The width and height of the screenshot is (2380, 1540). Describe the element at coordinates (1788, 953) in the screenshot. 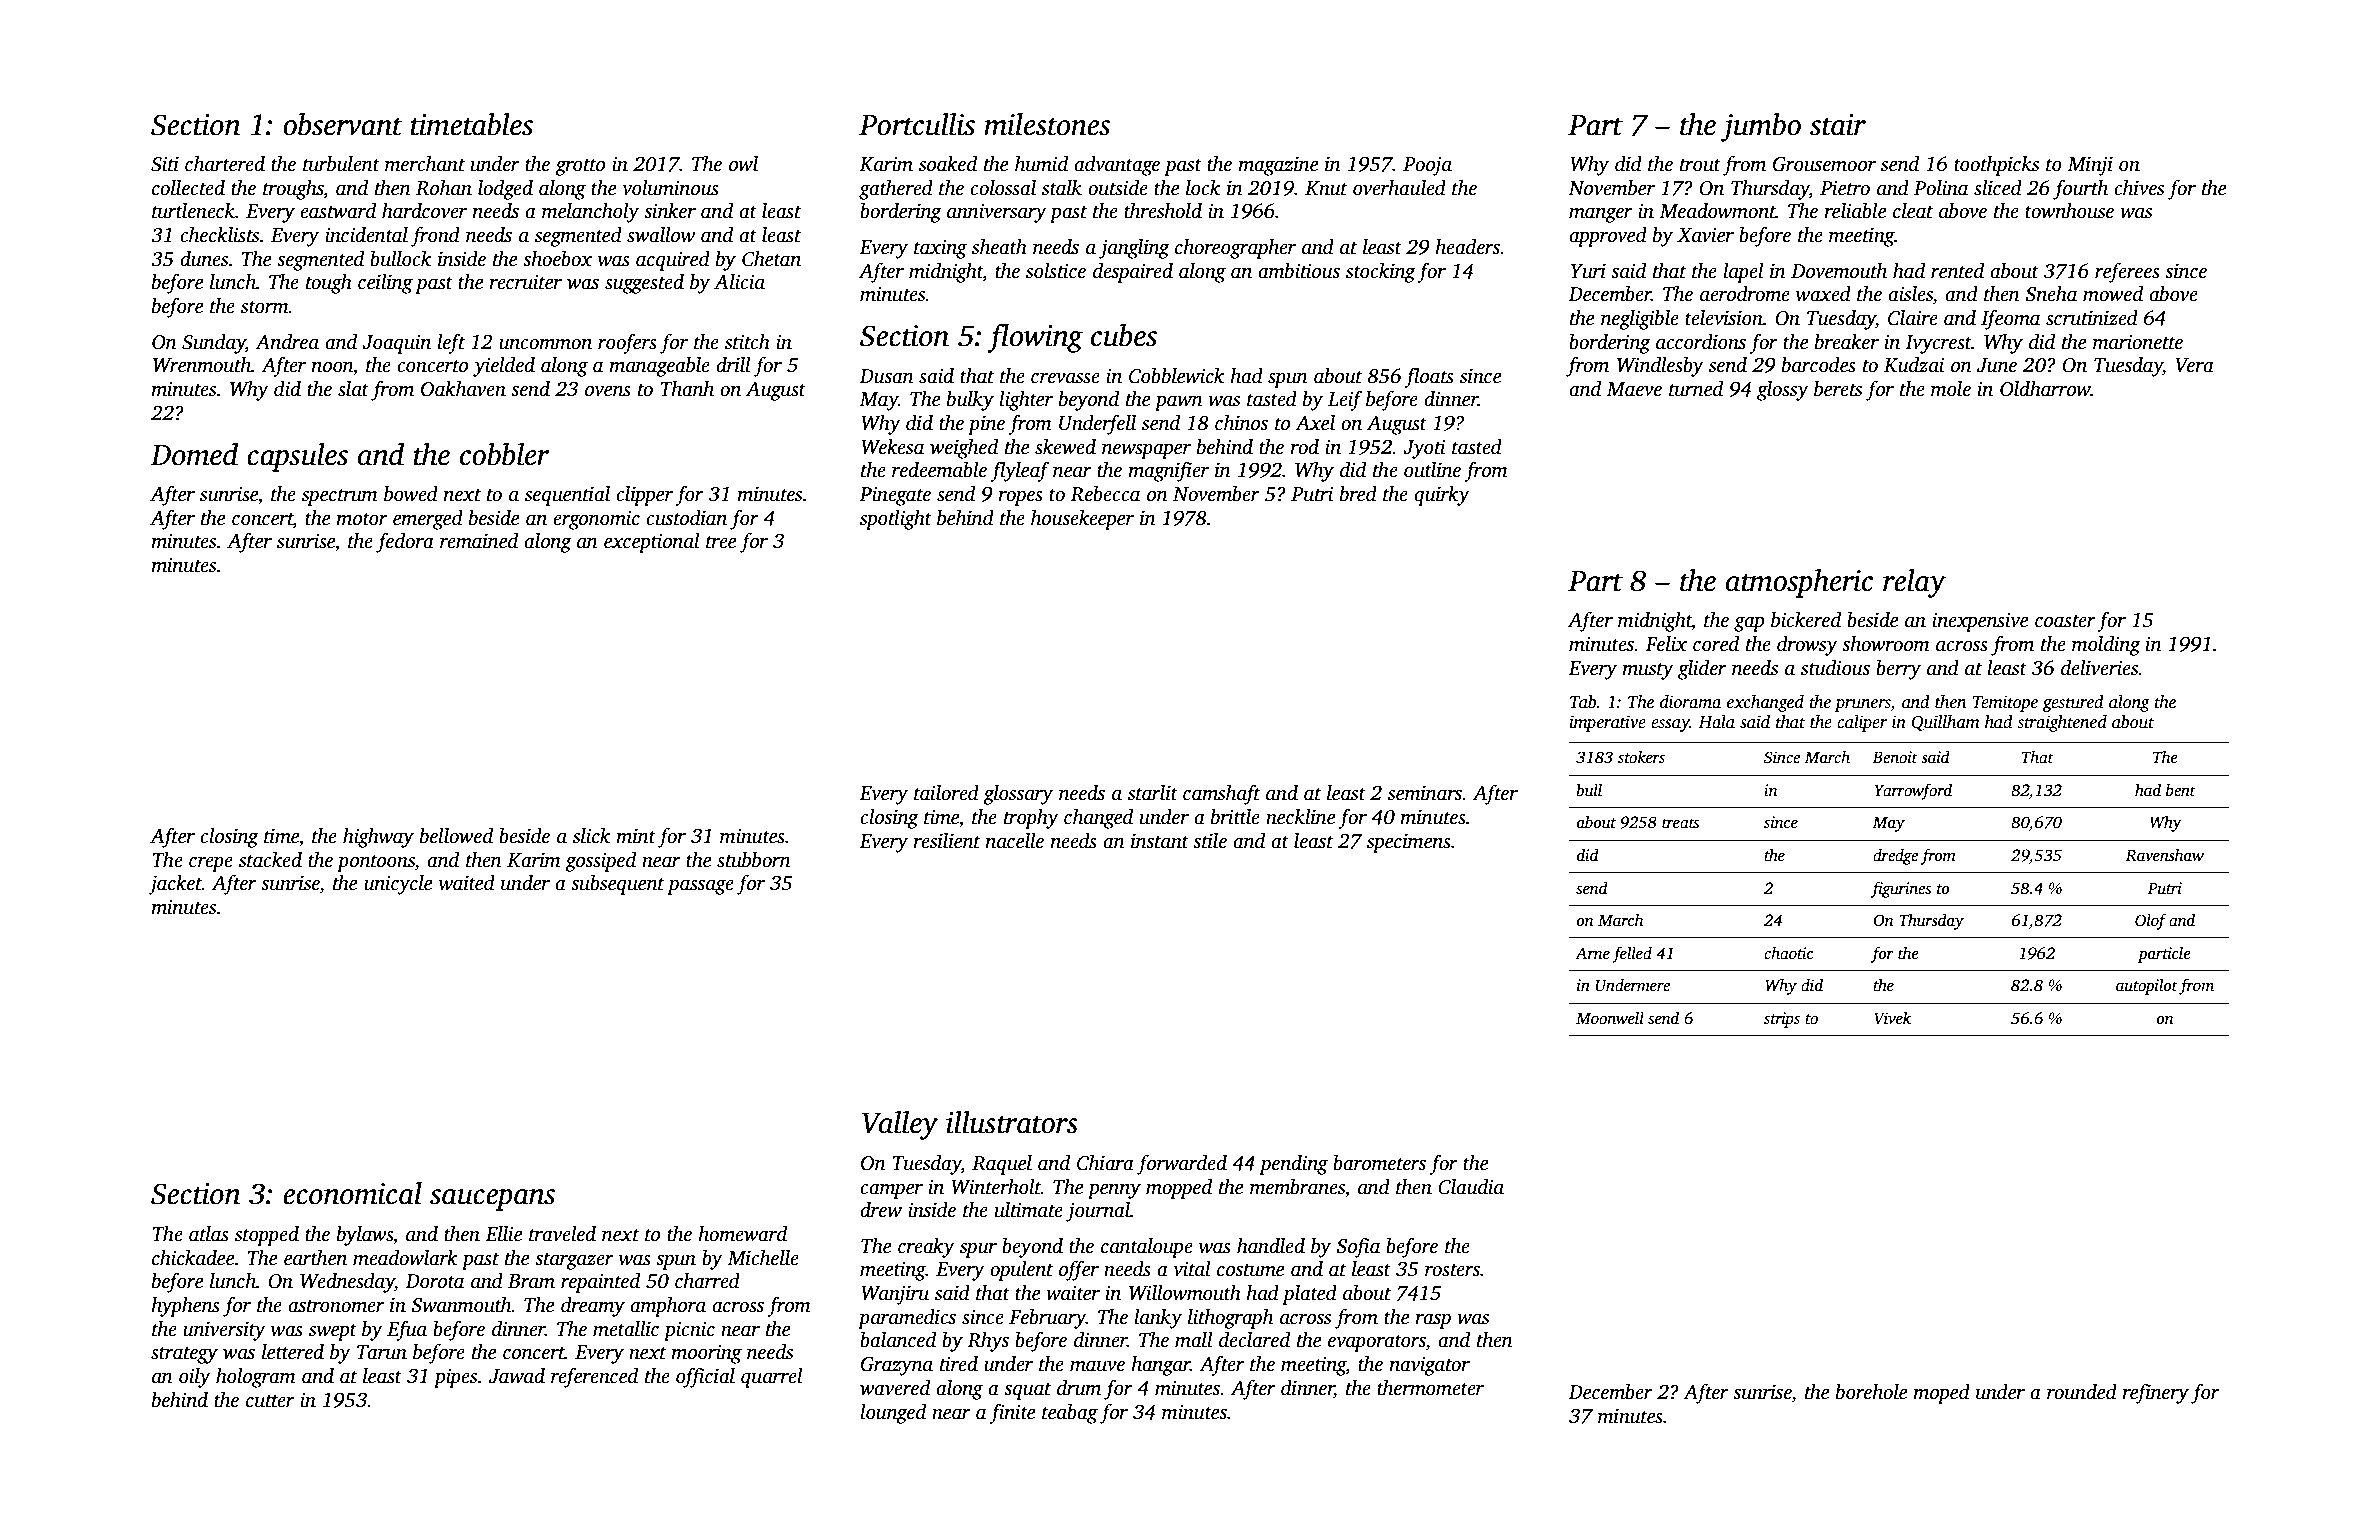

I see `chaotic` at that location.
